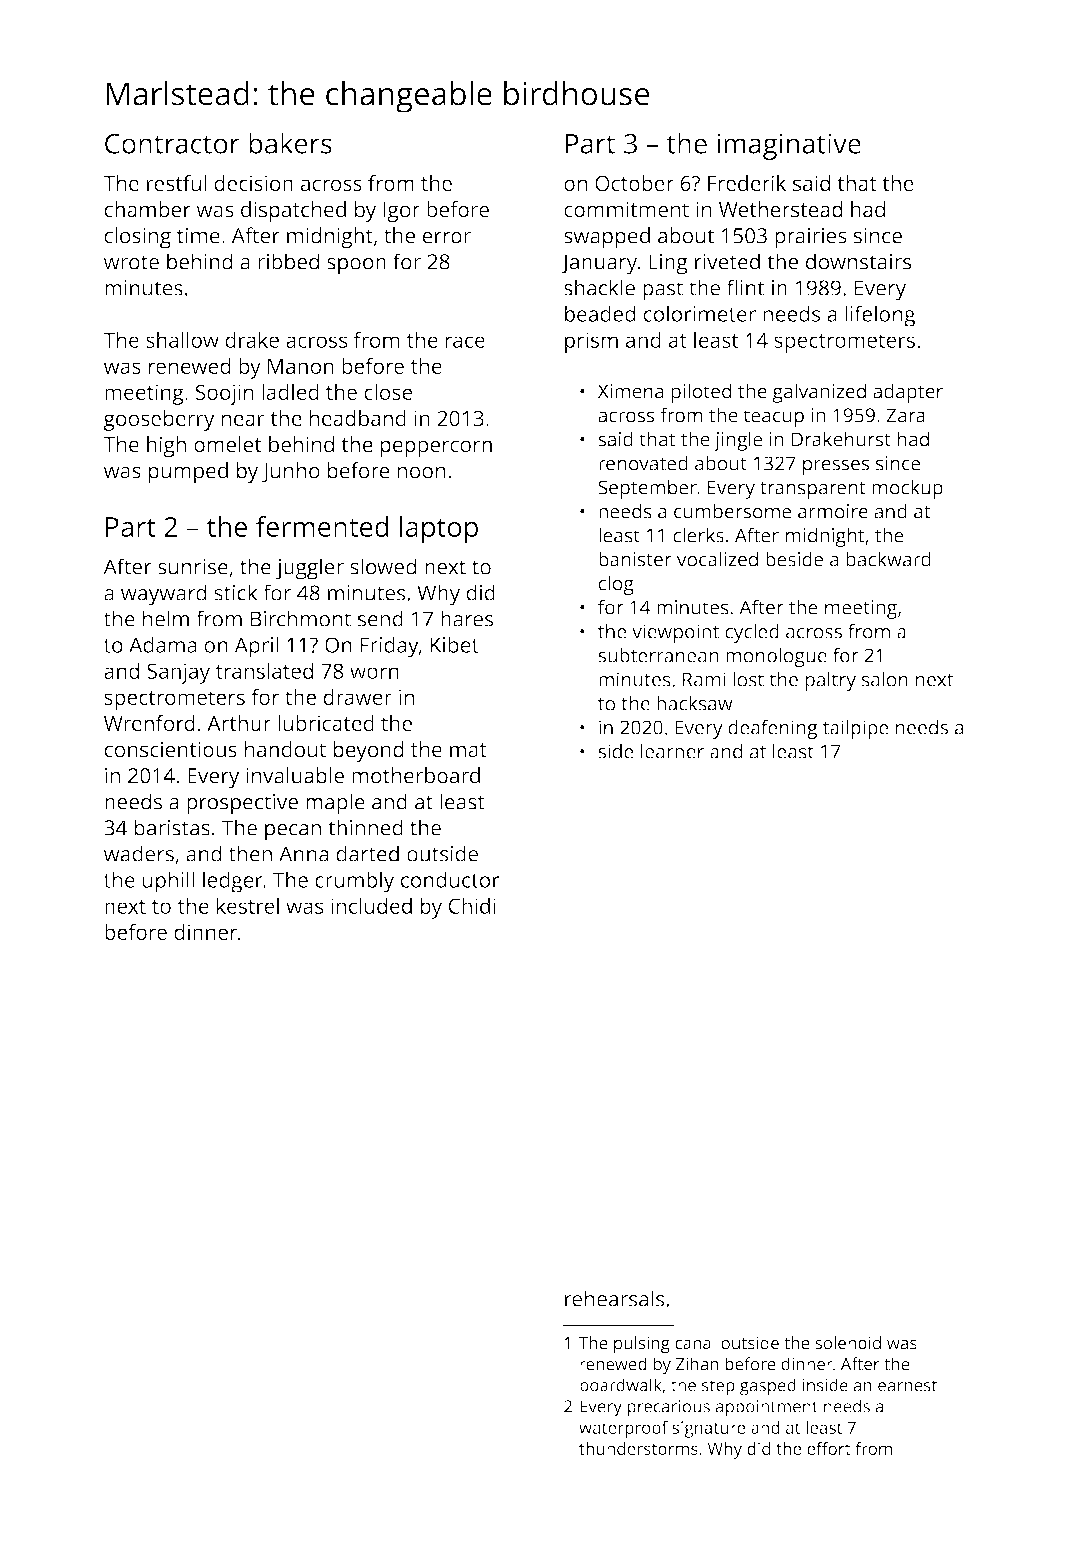 The image size is (1072, 1553). What do you see at coordinates (256, 647) in the screenshot?
I see `April` at bounding box center [256, 647].
